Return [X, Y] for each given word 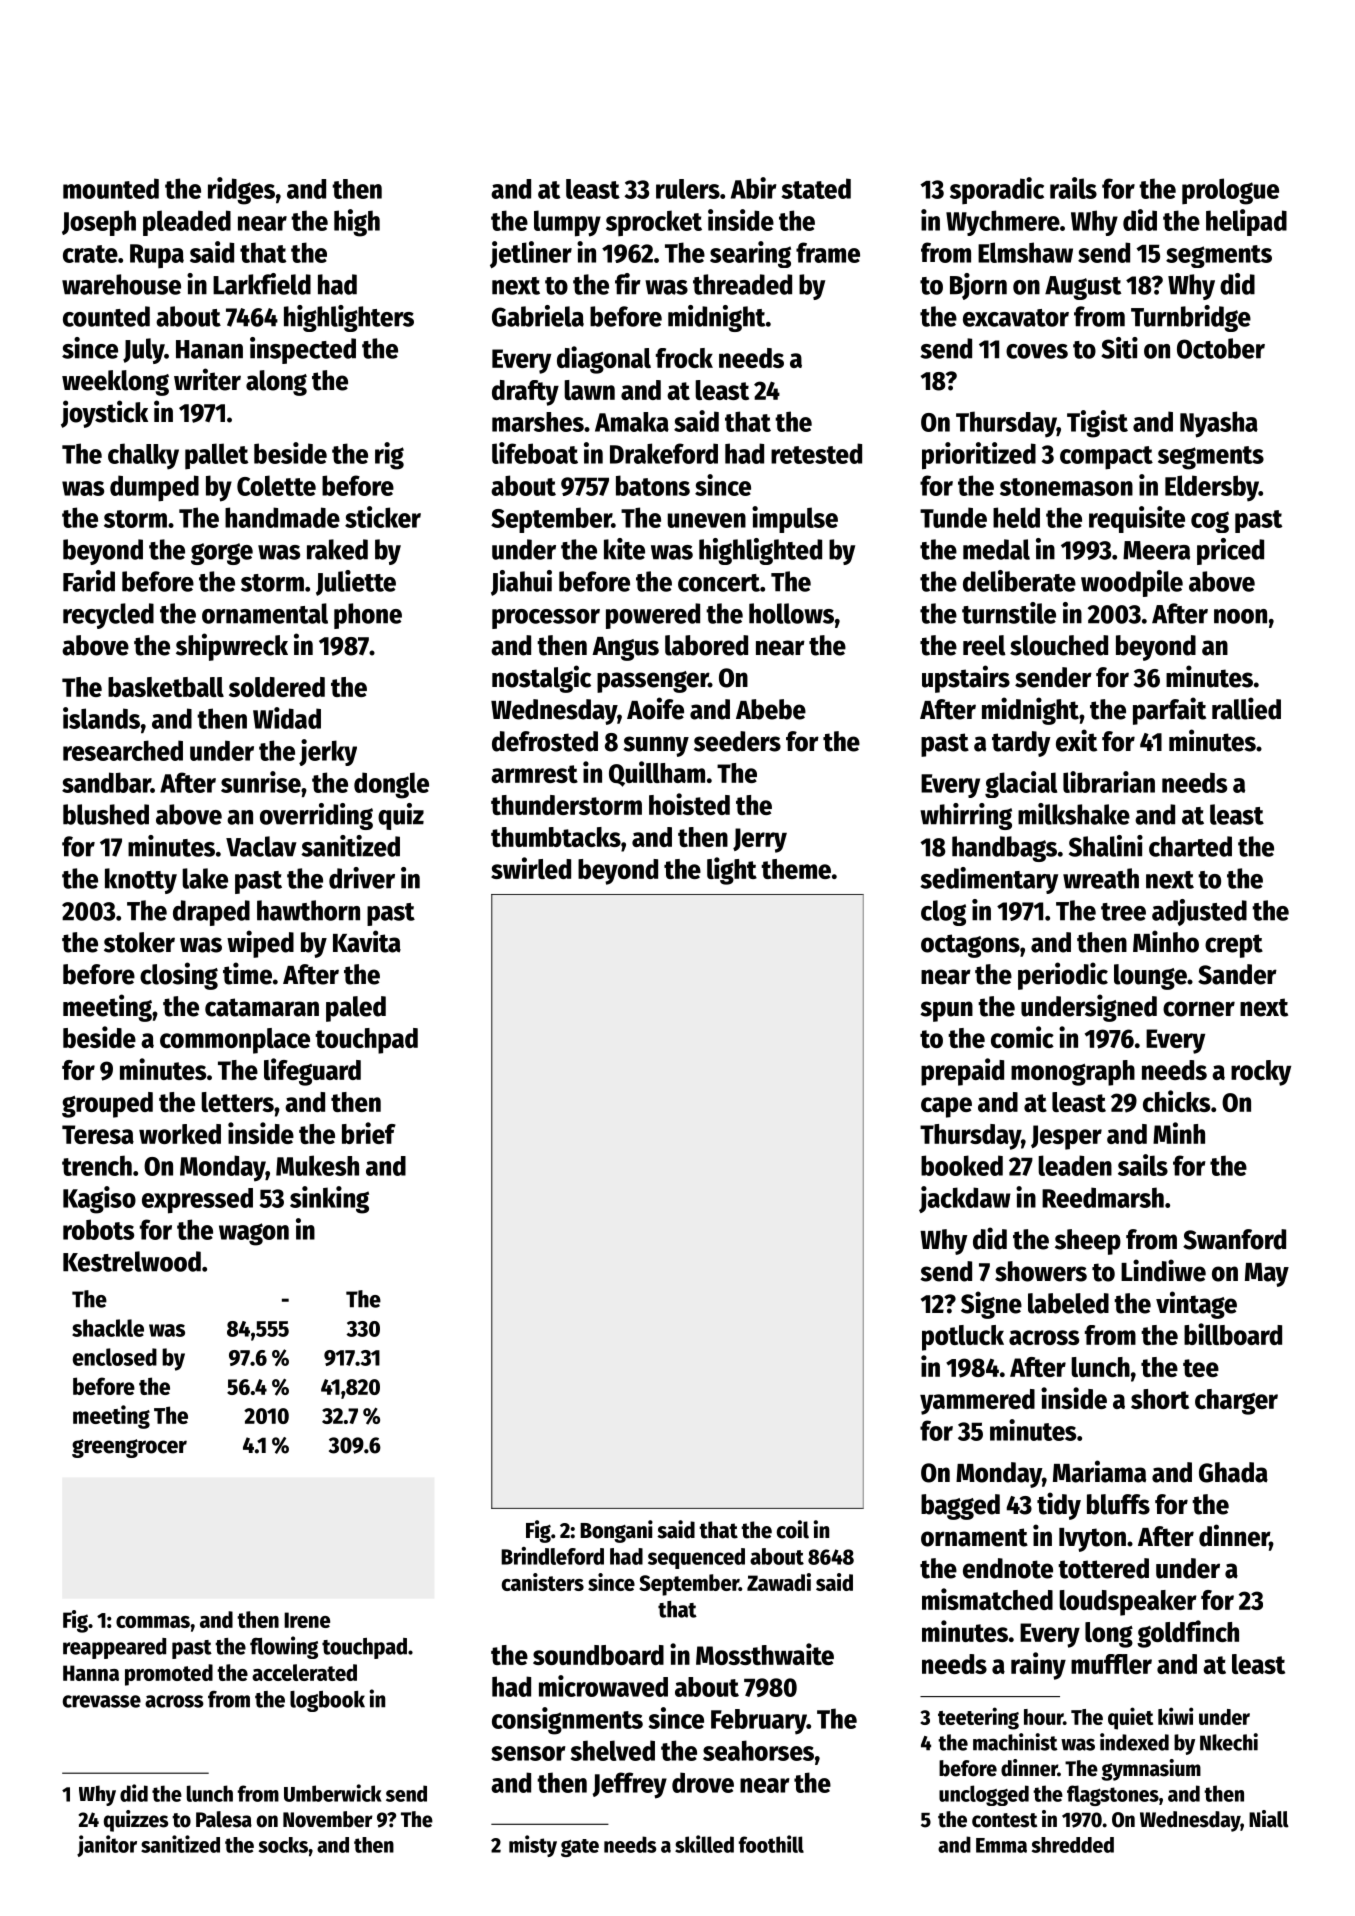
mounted [111, 188]
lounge [1150, 977]
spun [946, 1011]
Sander [1237, 974]
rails [1073, 188]
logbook [327, 1701]
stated [816, 188]
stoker [139, 942]
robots [98, 1229]
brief [369, 1133]
